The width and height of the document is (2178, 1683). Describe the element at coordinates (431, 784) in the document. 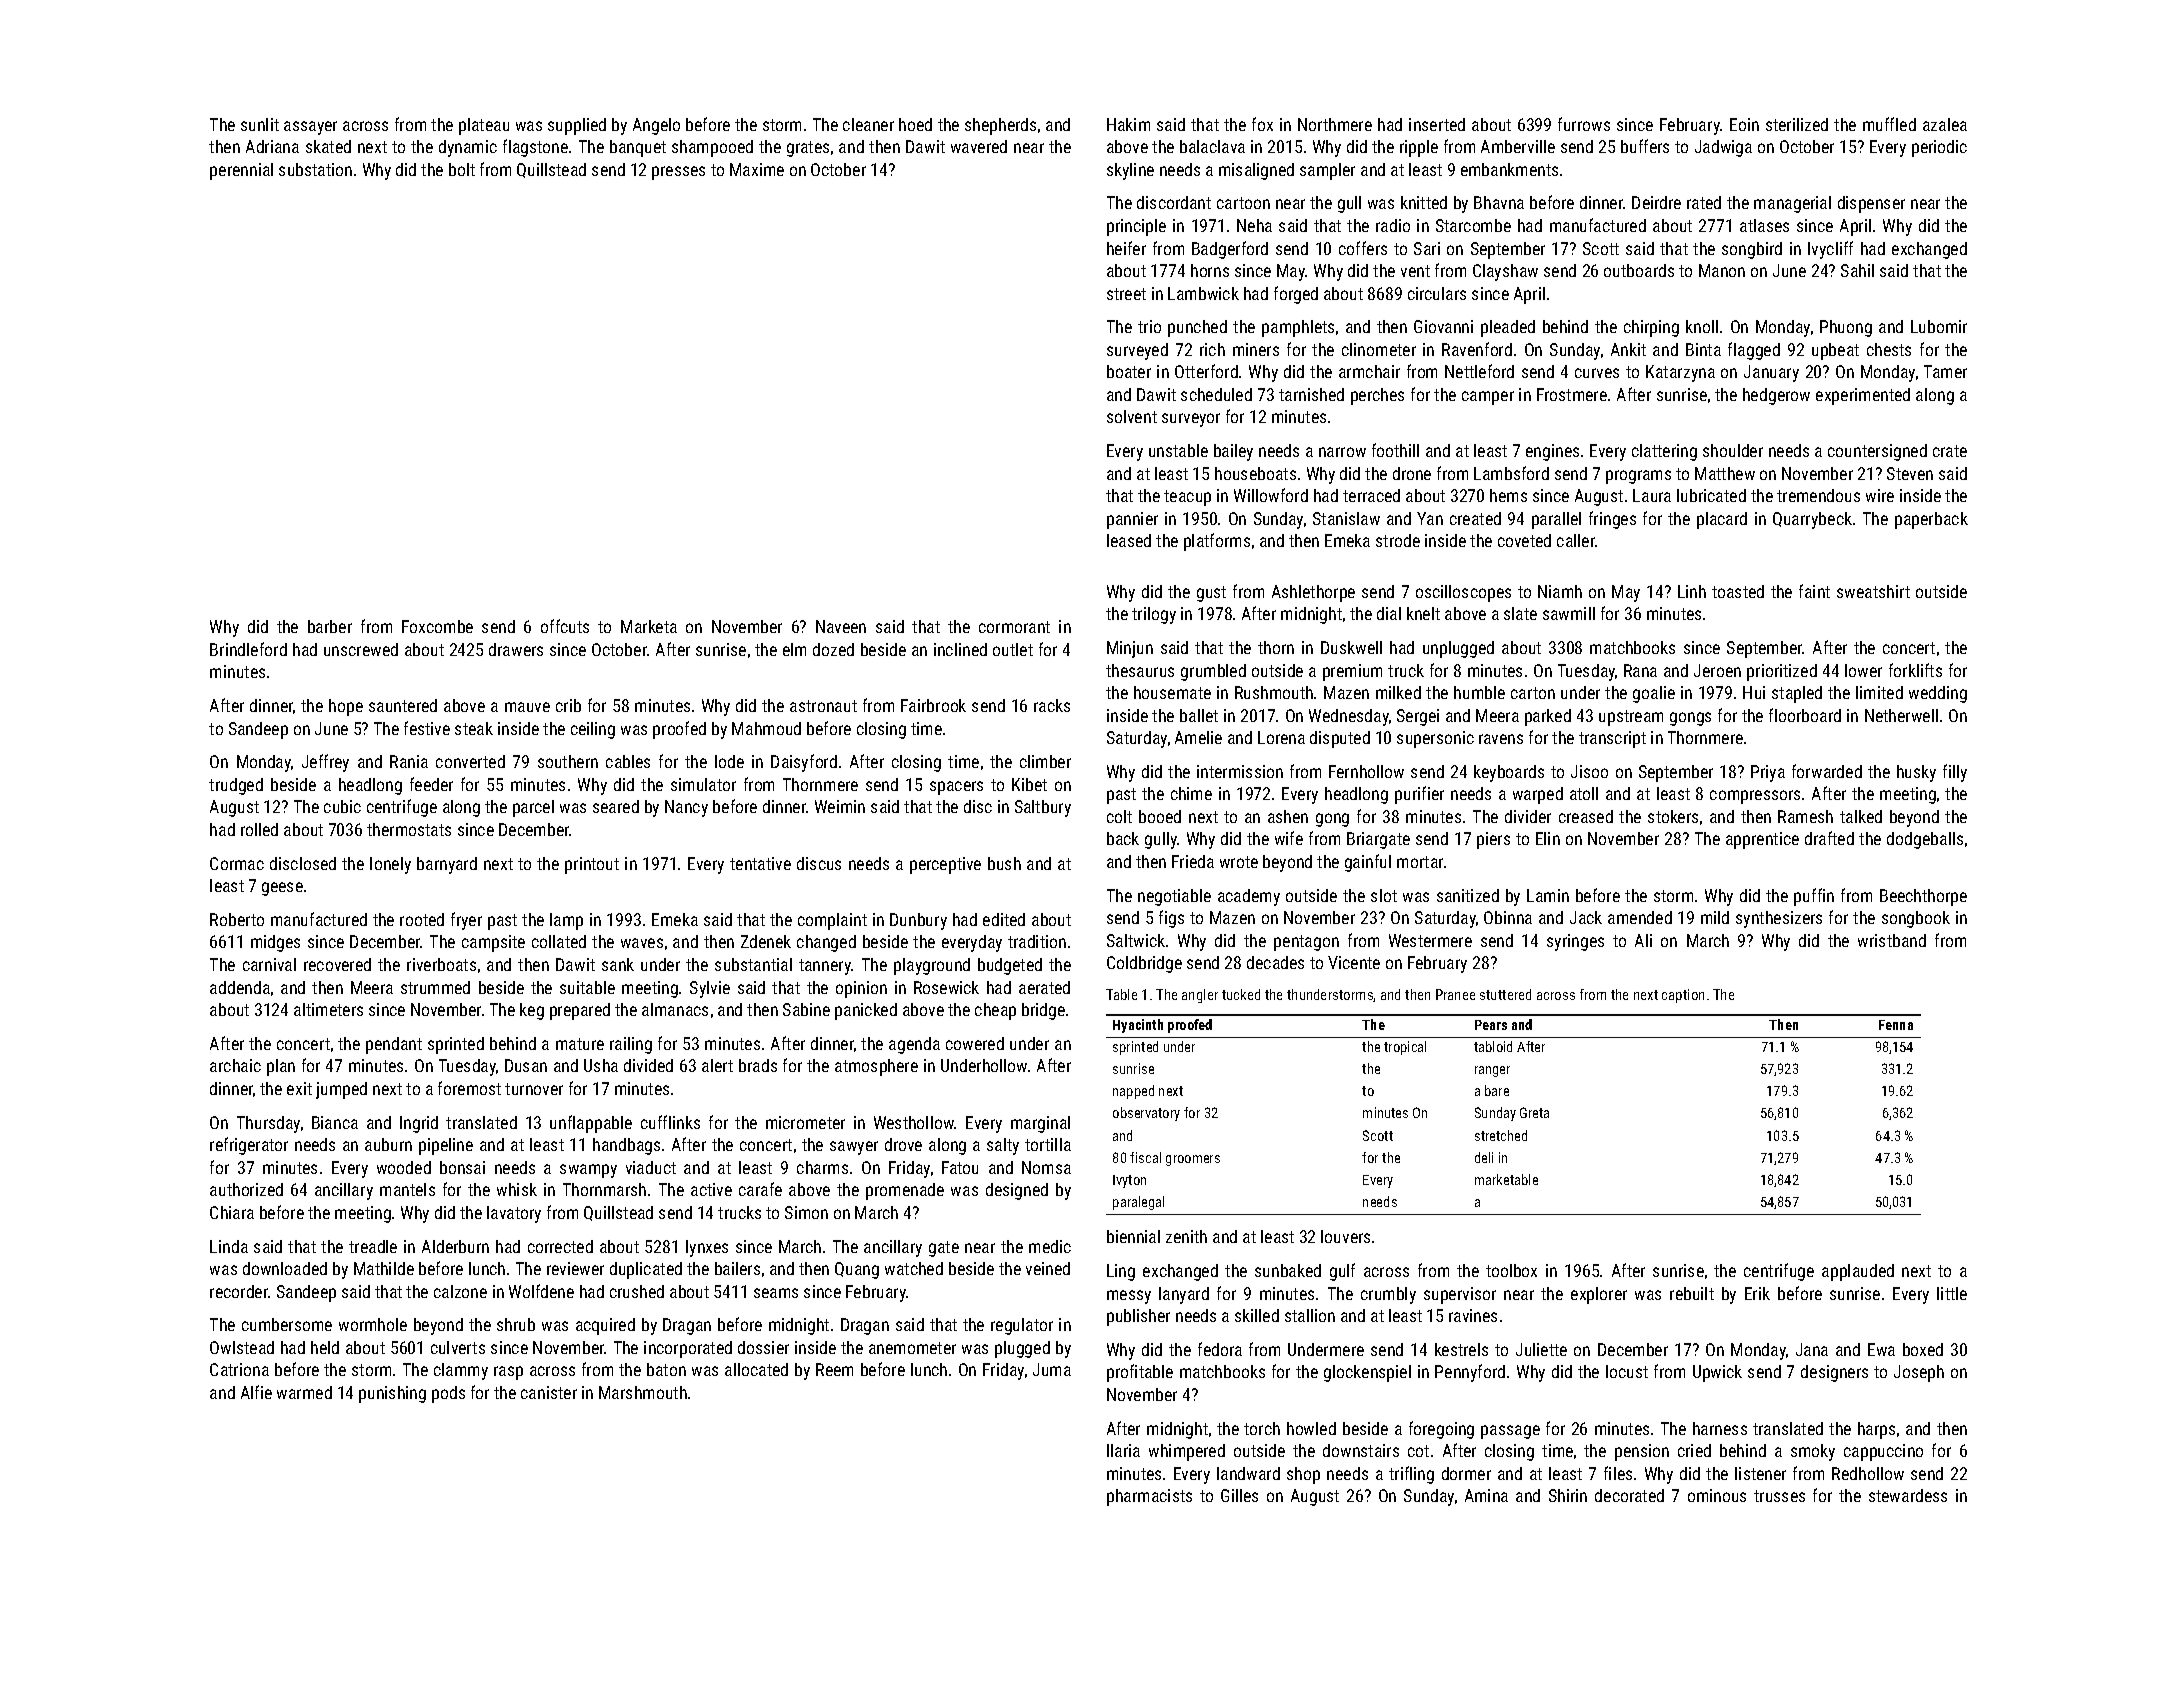

I see `feeder` at that location.
